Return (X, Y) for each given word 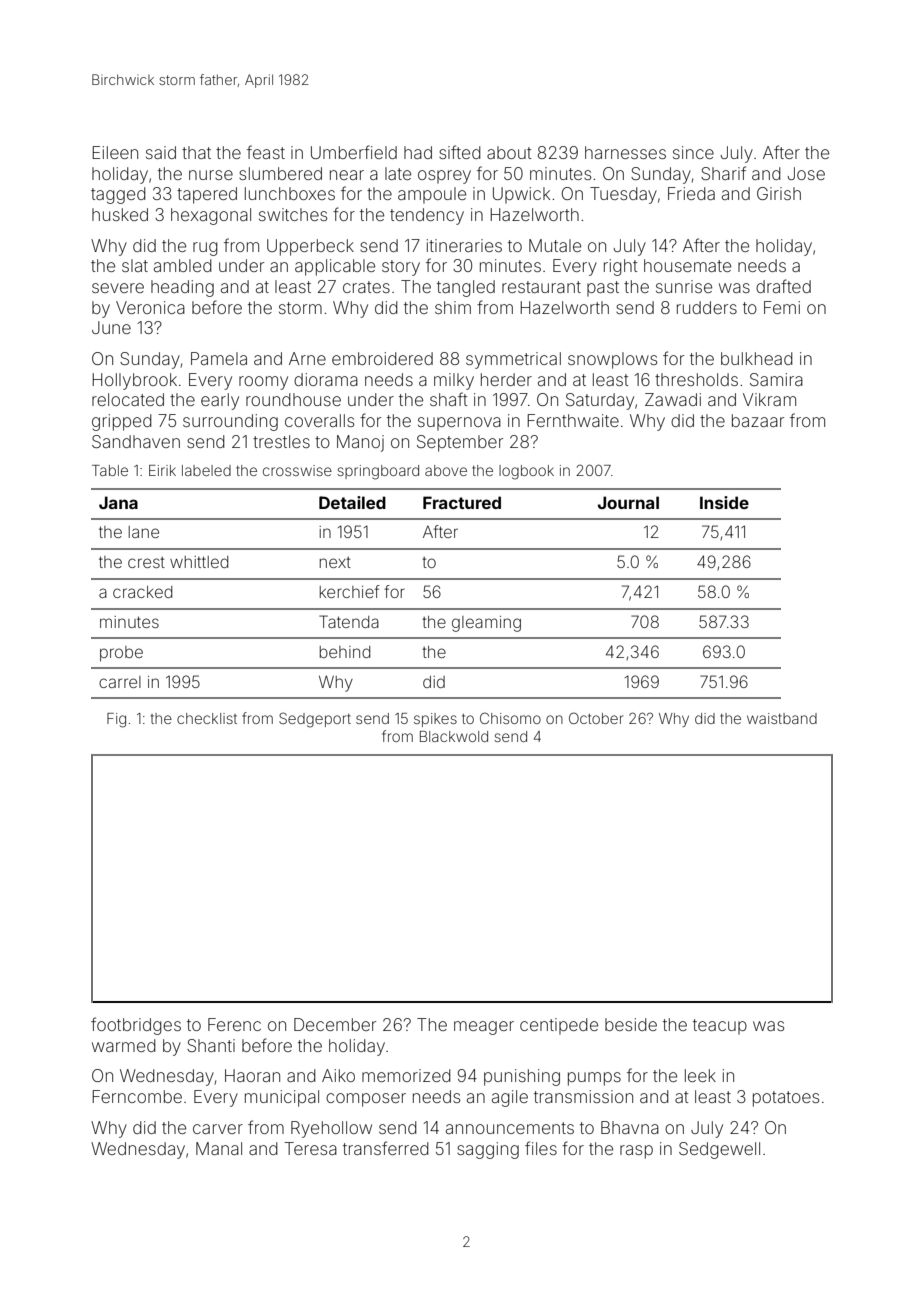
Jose (806, 173)
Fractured (462, 502)
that (196, 152)
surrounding (230, 422)
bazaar (758, 420)
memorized (406, 1075)
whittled (199, 562)
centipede (559, 1026)
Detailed (352, 502)
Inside (724, 502)
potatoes (786, 1099)
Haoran (252, 1075)
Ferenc (234, 1024)
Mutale (555, 245)
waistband (782, 718)
